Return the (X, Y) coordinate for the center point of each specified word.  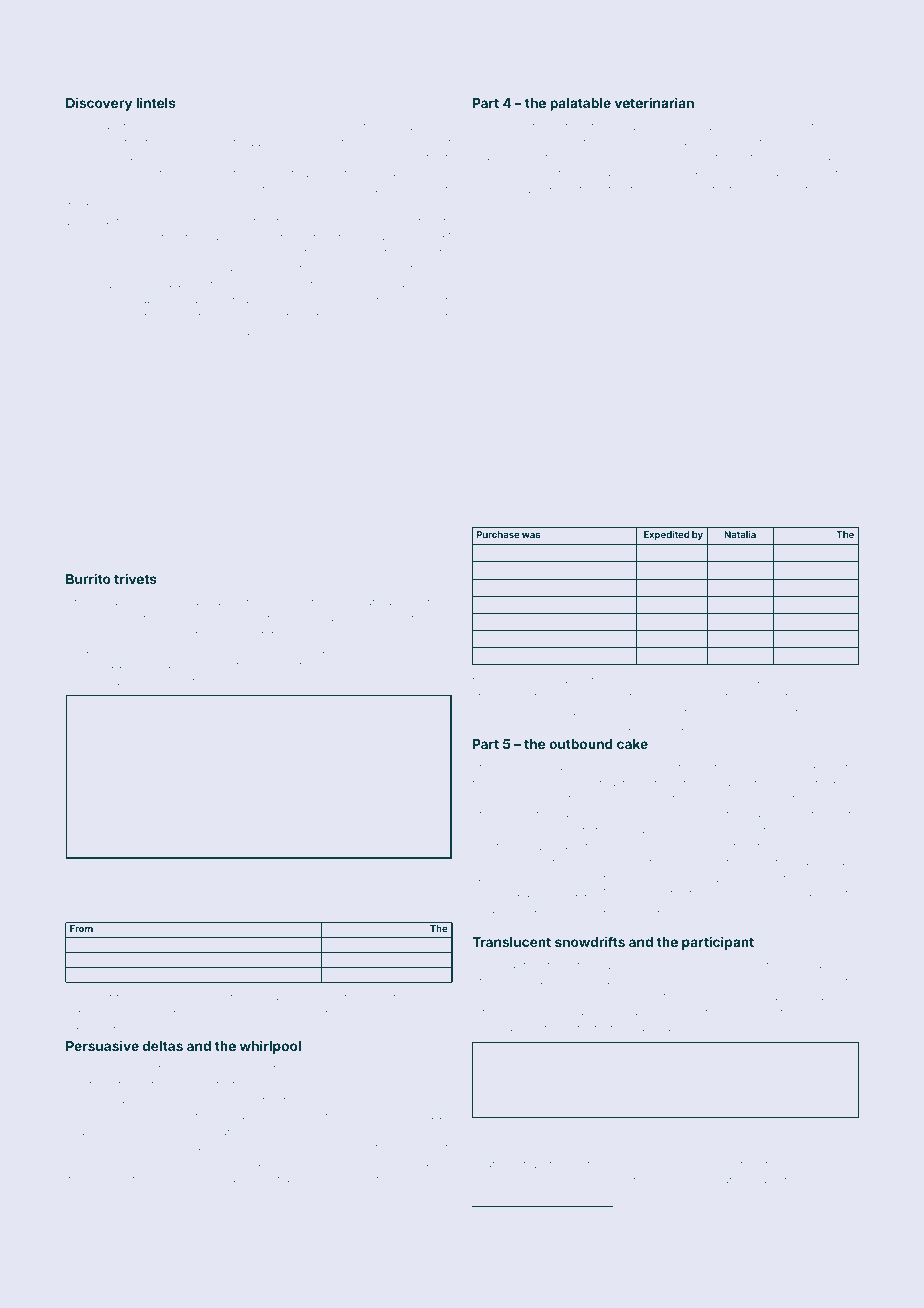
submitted (204, 1179)
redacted (520, 981)
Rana (845, 711)
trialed (258, 602)
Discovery (99, 104)
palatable (580, 104)
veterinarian (654, 102)
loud (388, 1163)
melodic (838, 1164)
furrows (745, 908)
